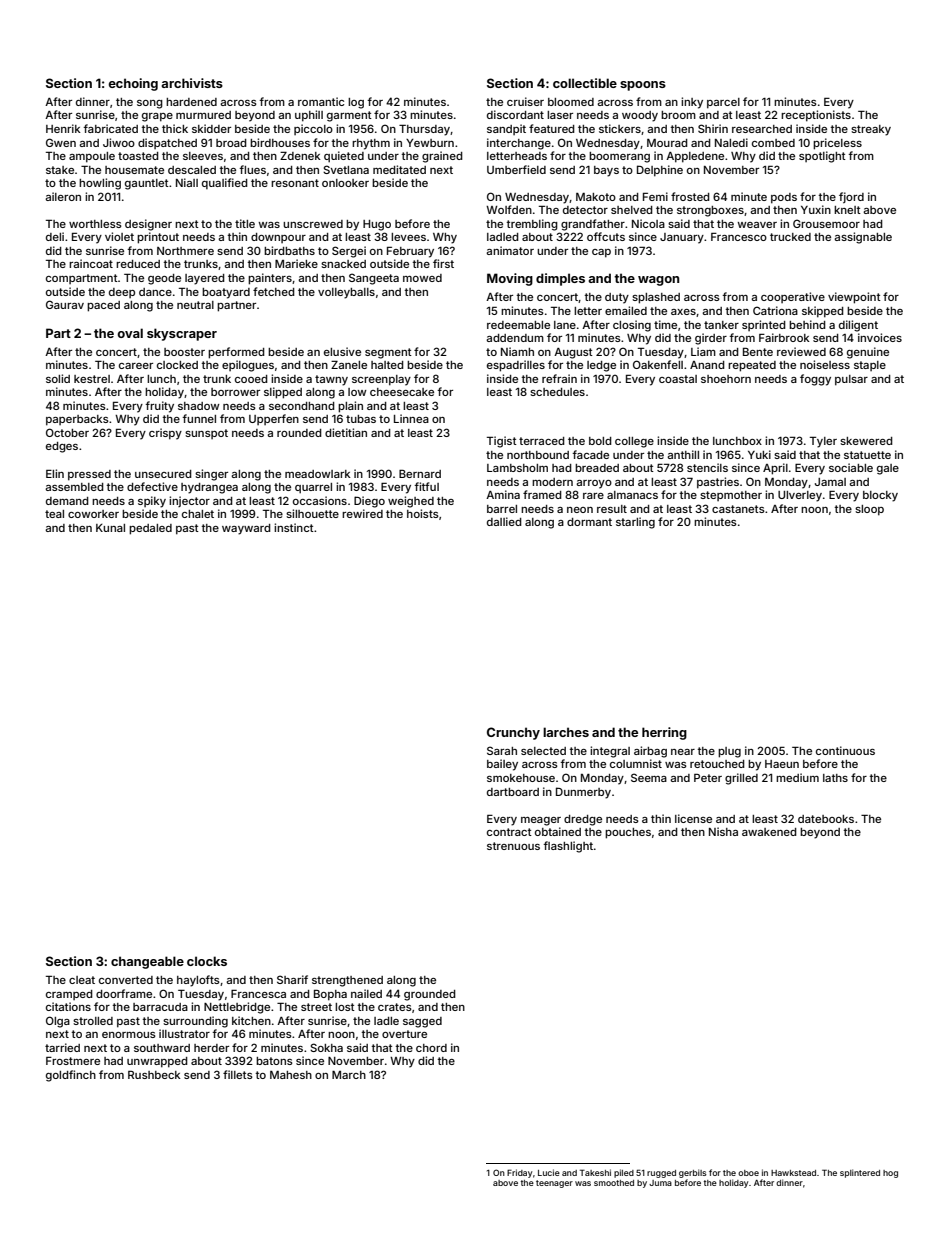  Describe the element at coordinates (504, 521) in the screenshot. I see `dallied` at that location.
